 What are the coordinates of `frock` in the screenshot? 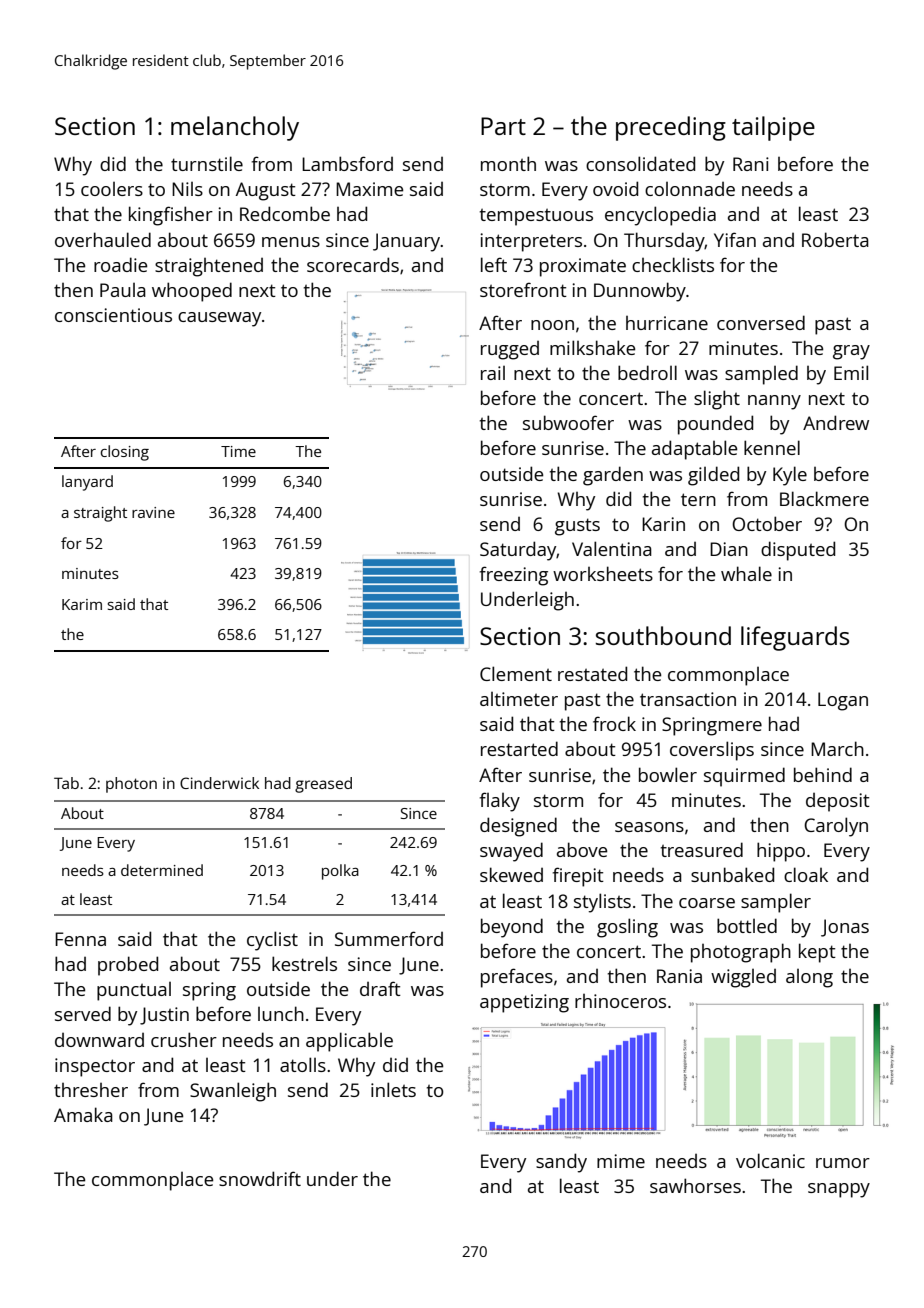 It's located at (614, 723).
